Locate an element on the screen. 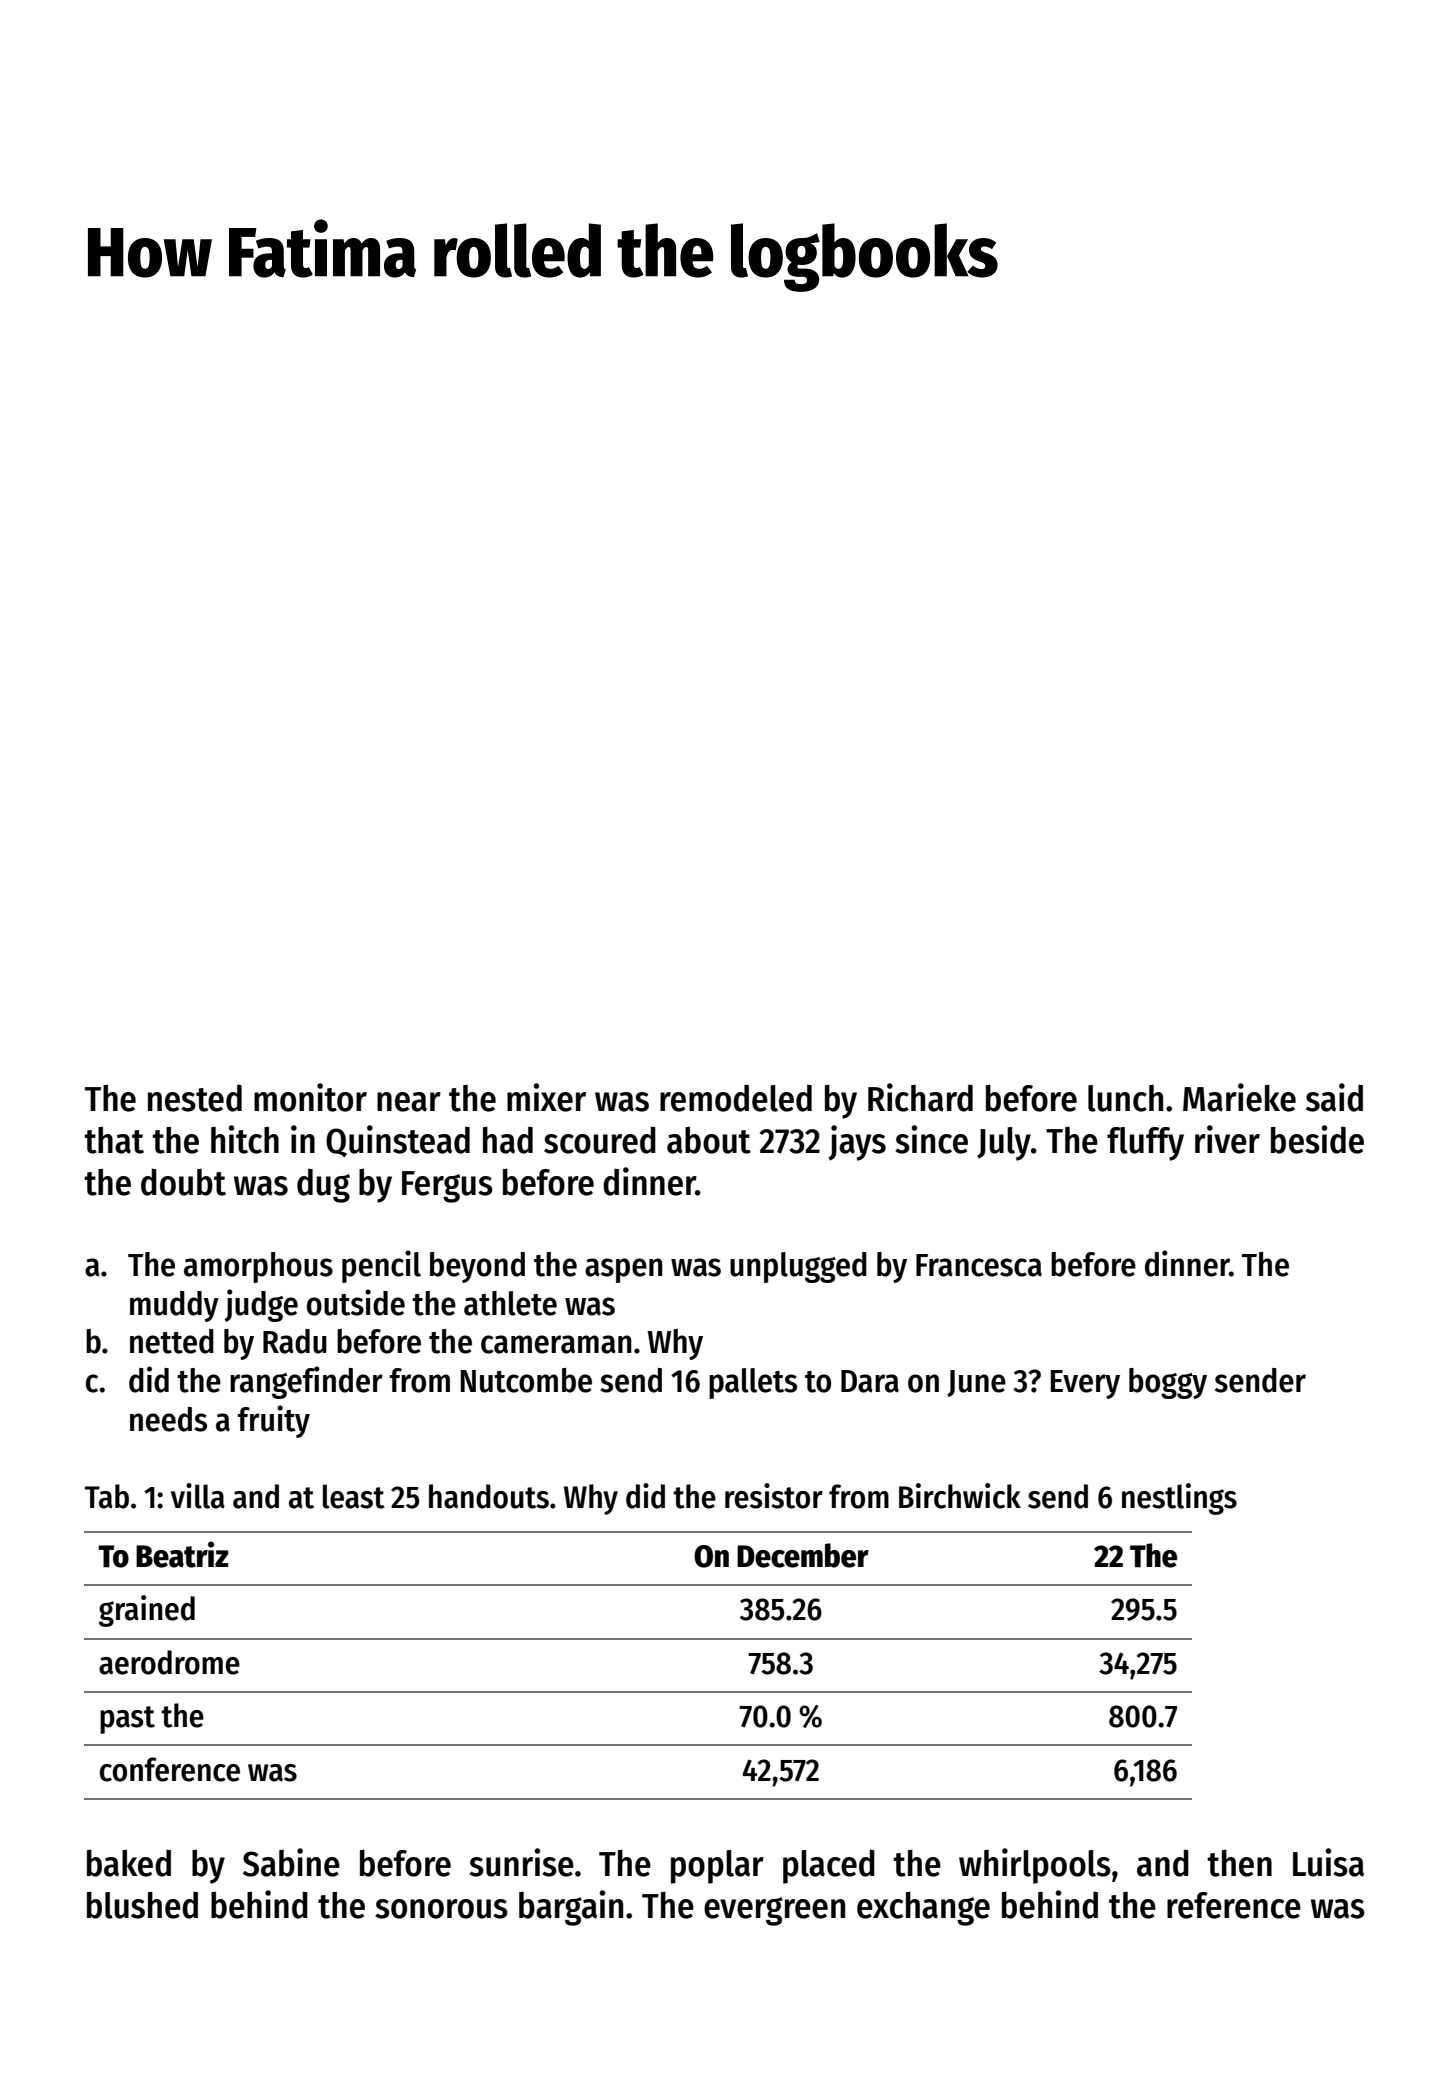 This screenshot has width=1450, height=2100. least is located at coordinates (354, 1496).
